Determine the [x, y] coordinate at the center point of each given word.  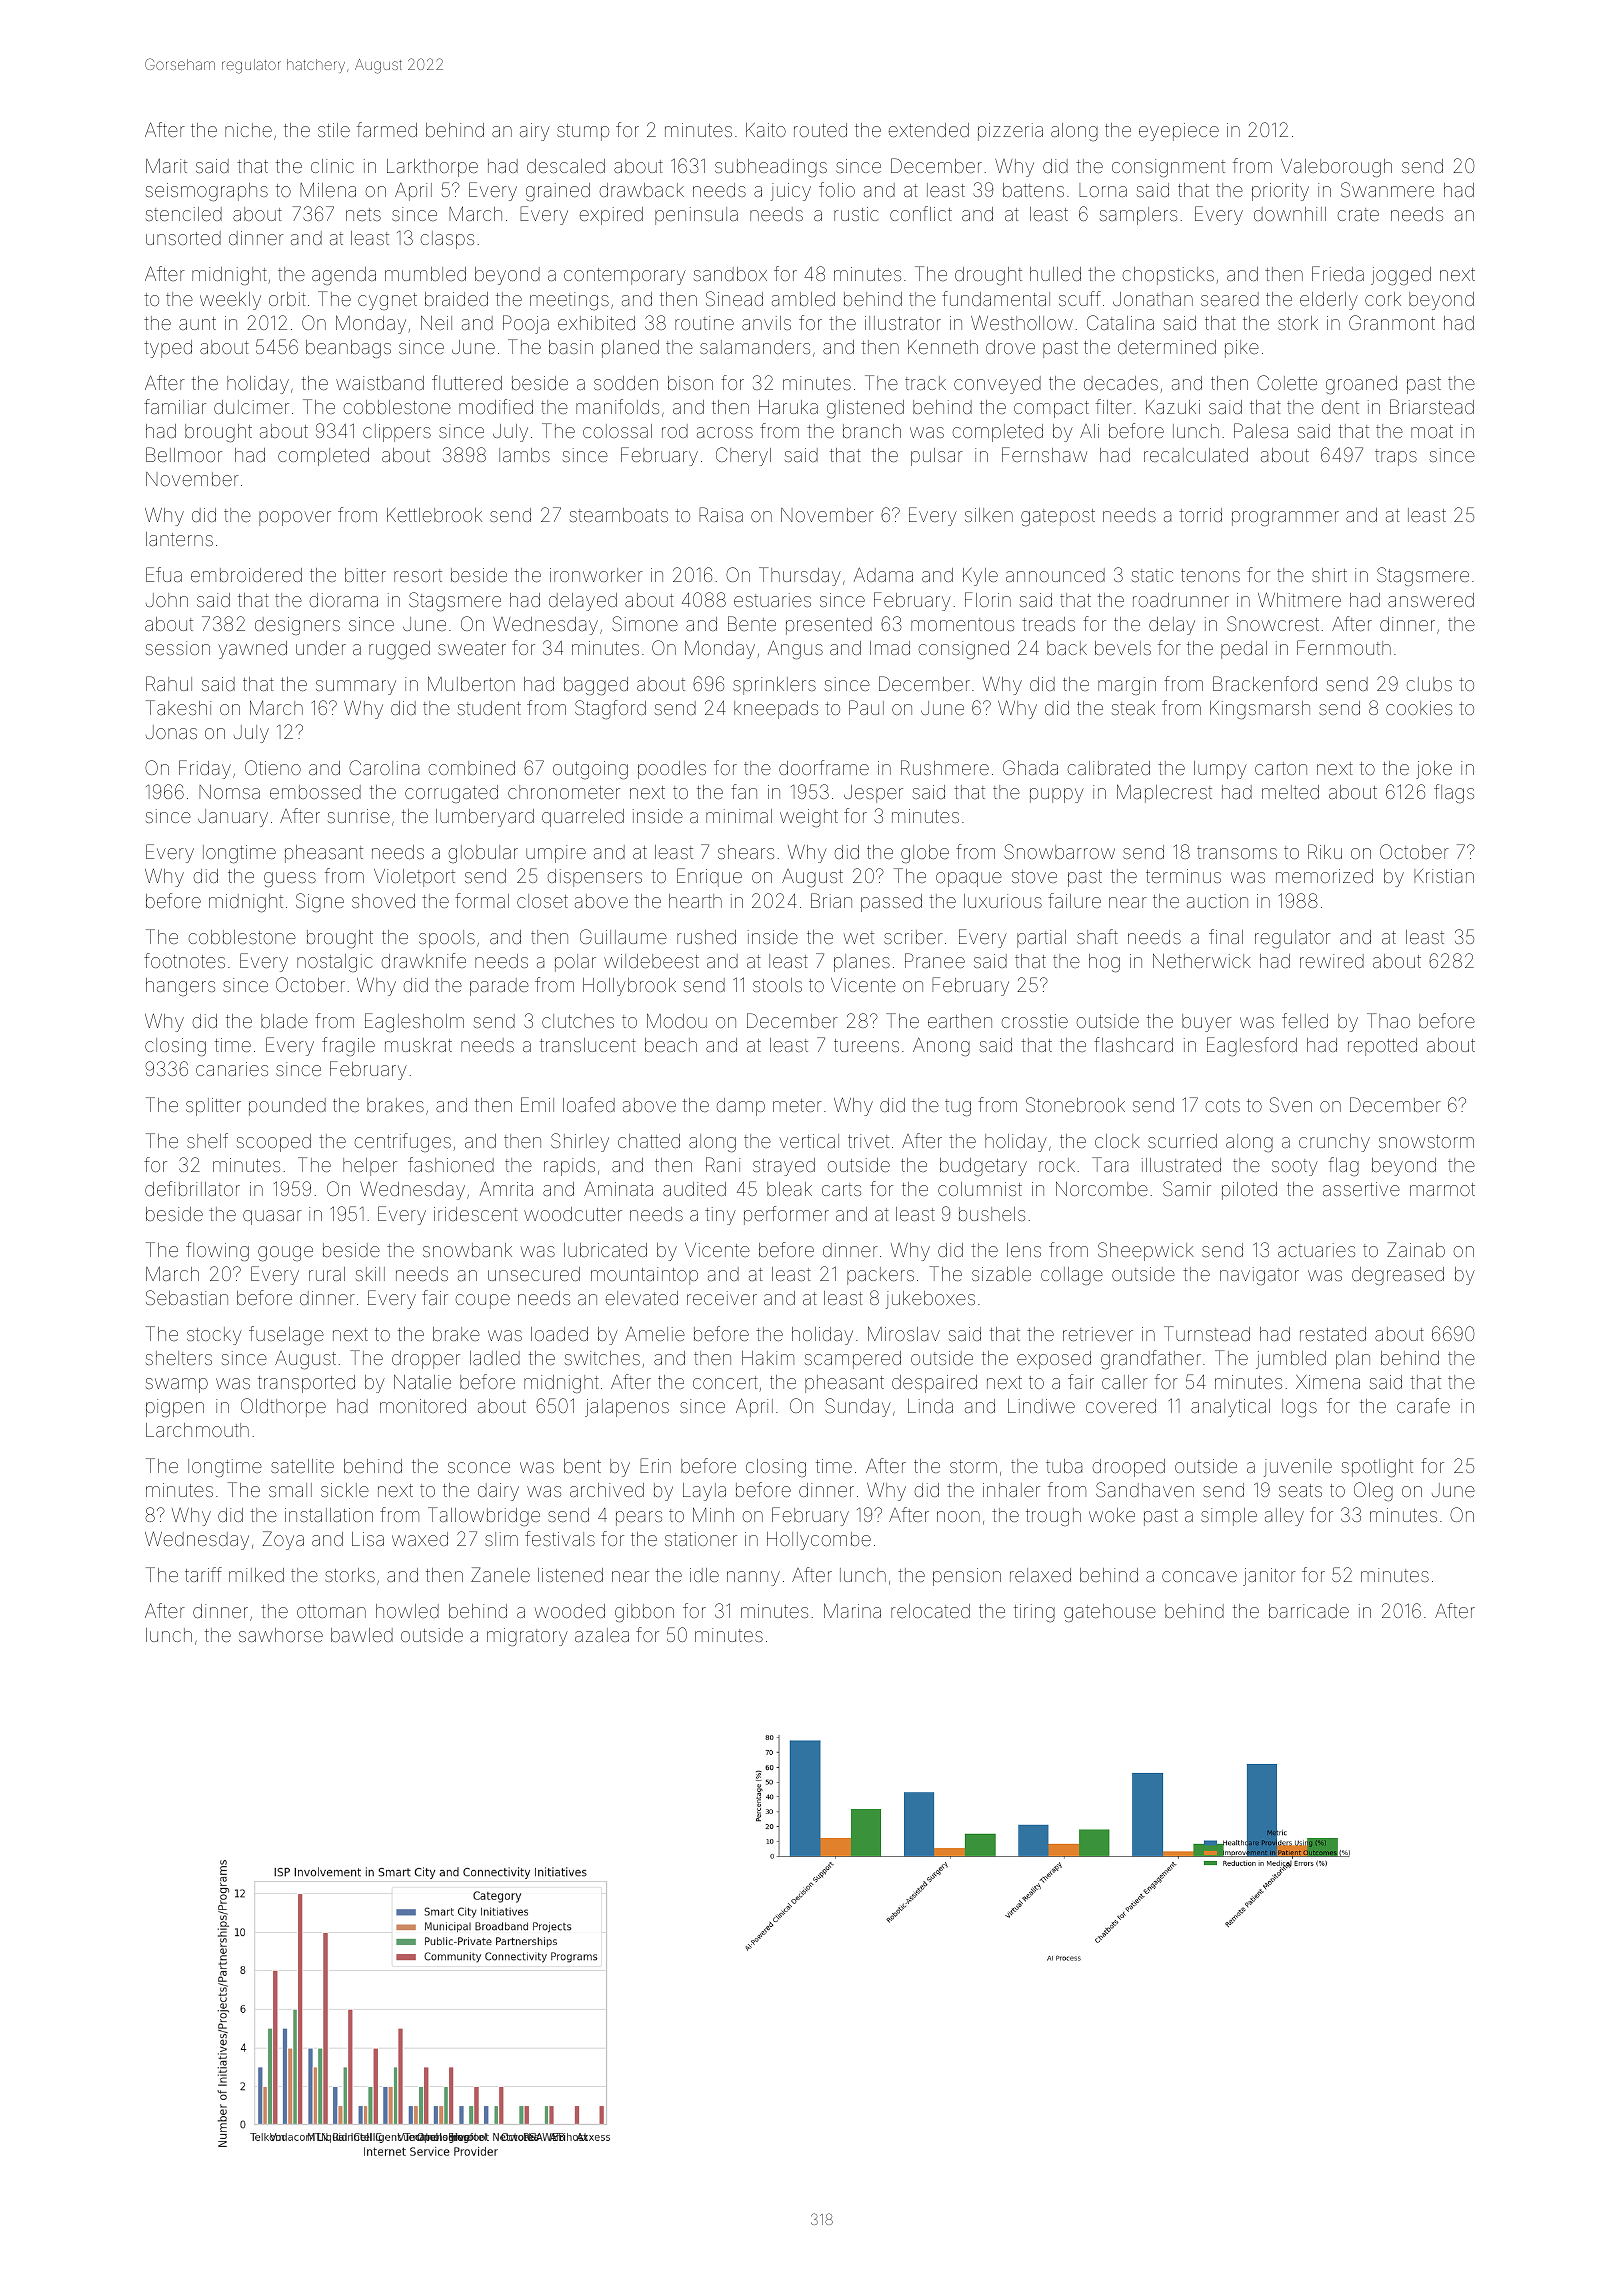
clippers [397, 433]
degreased [1398, 1276]
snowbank [467, 1250]
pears [639, 1518]
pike [1242, 349]
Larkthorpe [432, 168]
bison [690, 383]
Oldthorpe [283, 1407]
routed [820, 130]
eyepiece [1179, 132]
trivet [868, 1141]
